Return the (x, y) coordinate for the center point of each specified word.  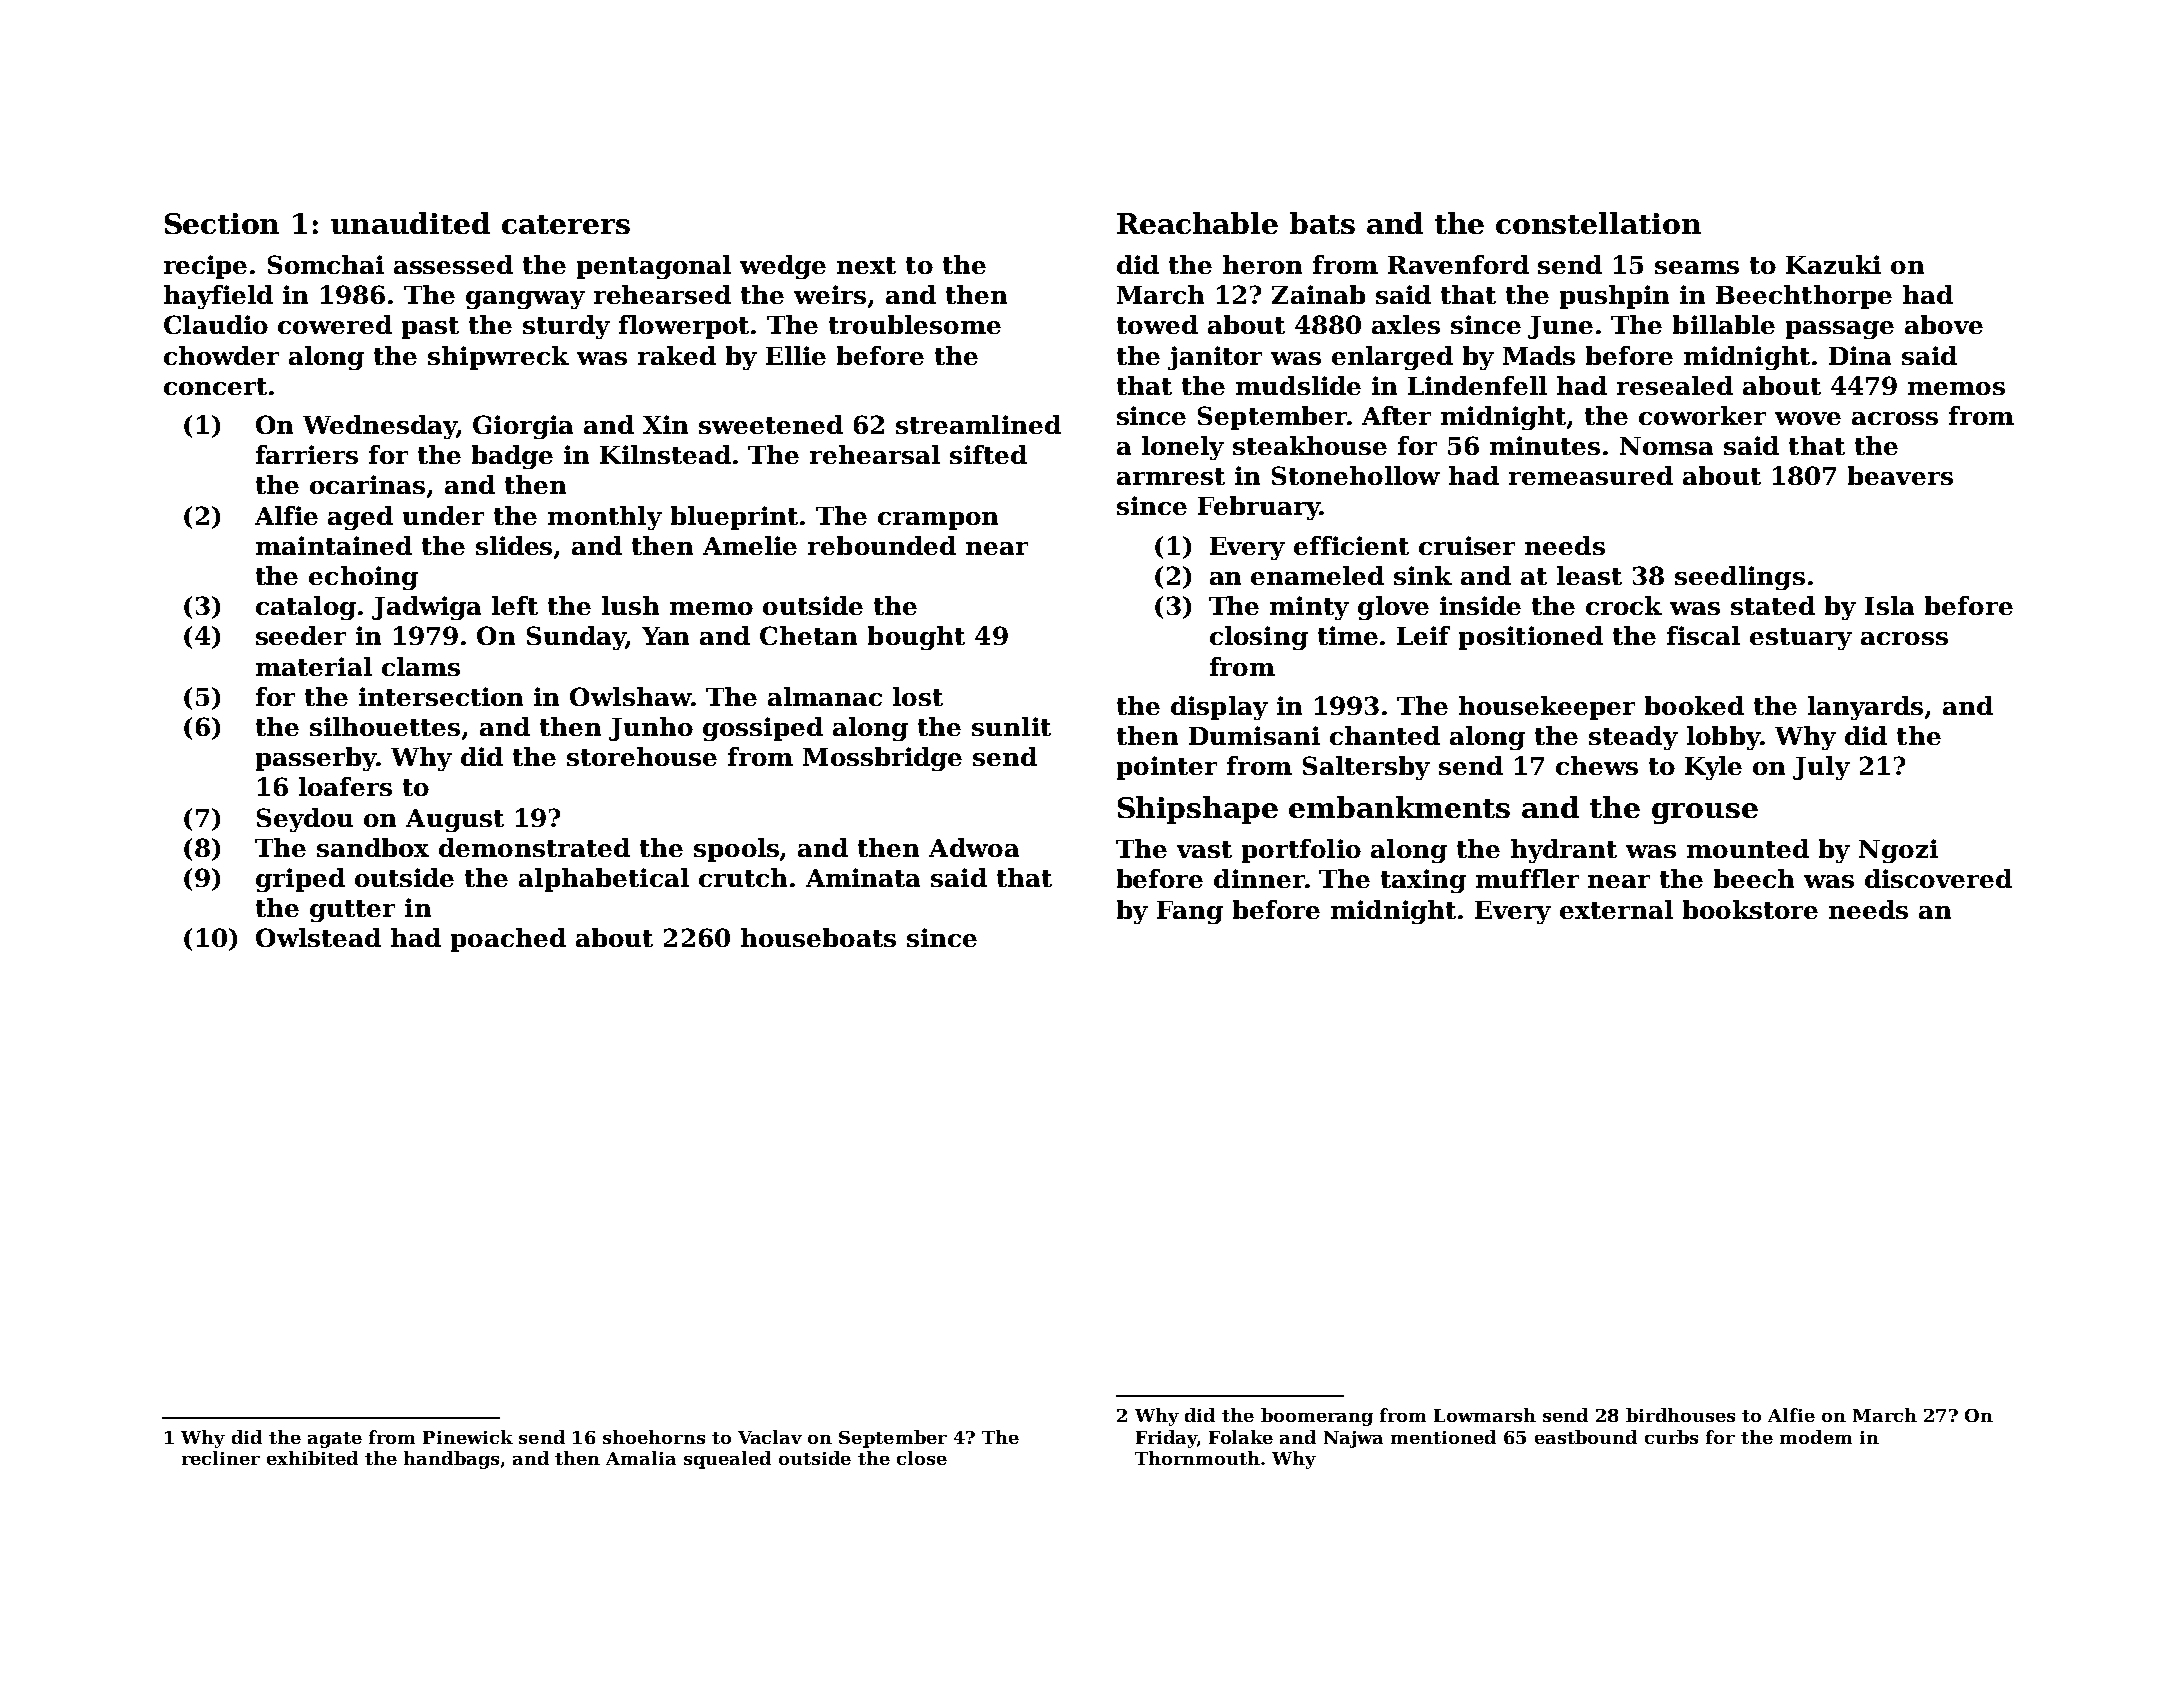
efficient (1351, 545)
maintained (334, 545)
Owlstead (318, 937)
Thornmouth (1197, 1458)
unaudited (410, 223)
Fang (1190, 912)
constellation (1598, 223)
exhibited (312, 1458)
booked (1694, 705)
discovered (1938, 878)
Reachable (1197, 223)
